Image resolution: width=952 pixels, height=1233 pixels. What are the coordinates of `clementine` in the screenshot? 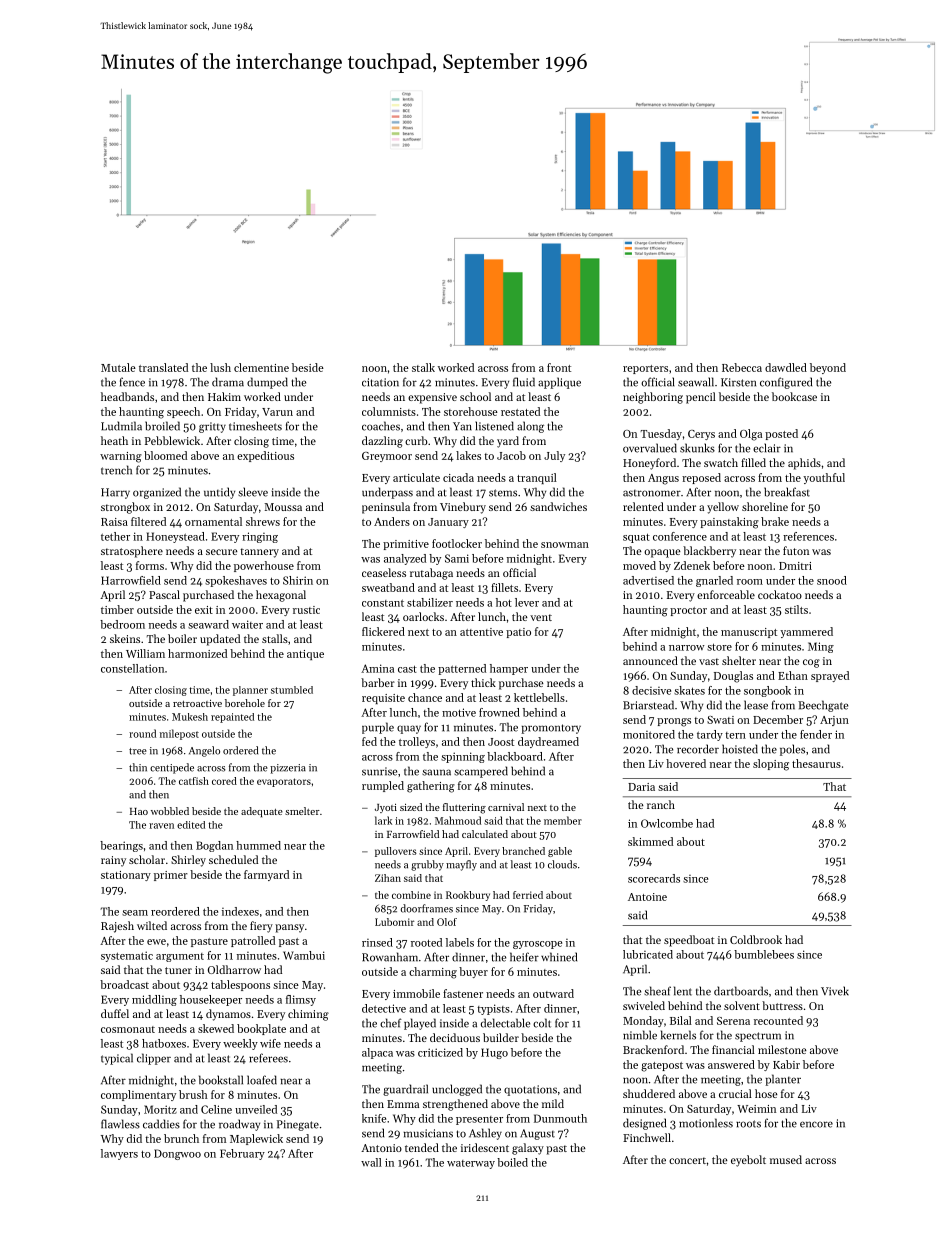 It's located at (261, 367).
